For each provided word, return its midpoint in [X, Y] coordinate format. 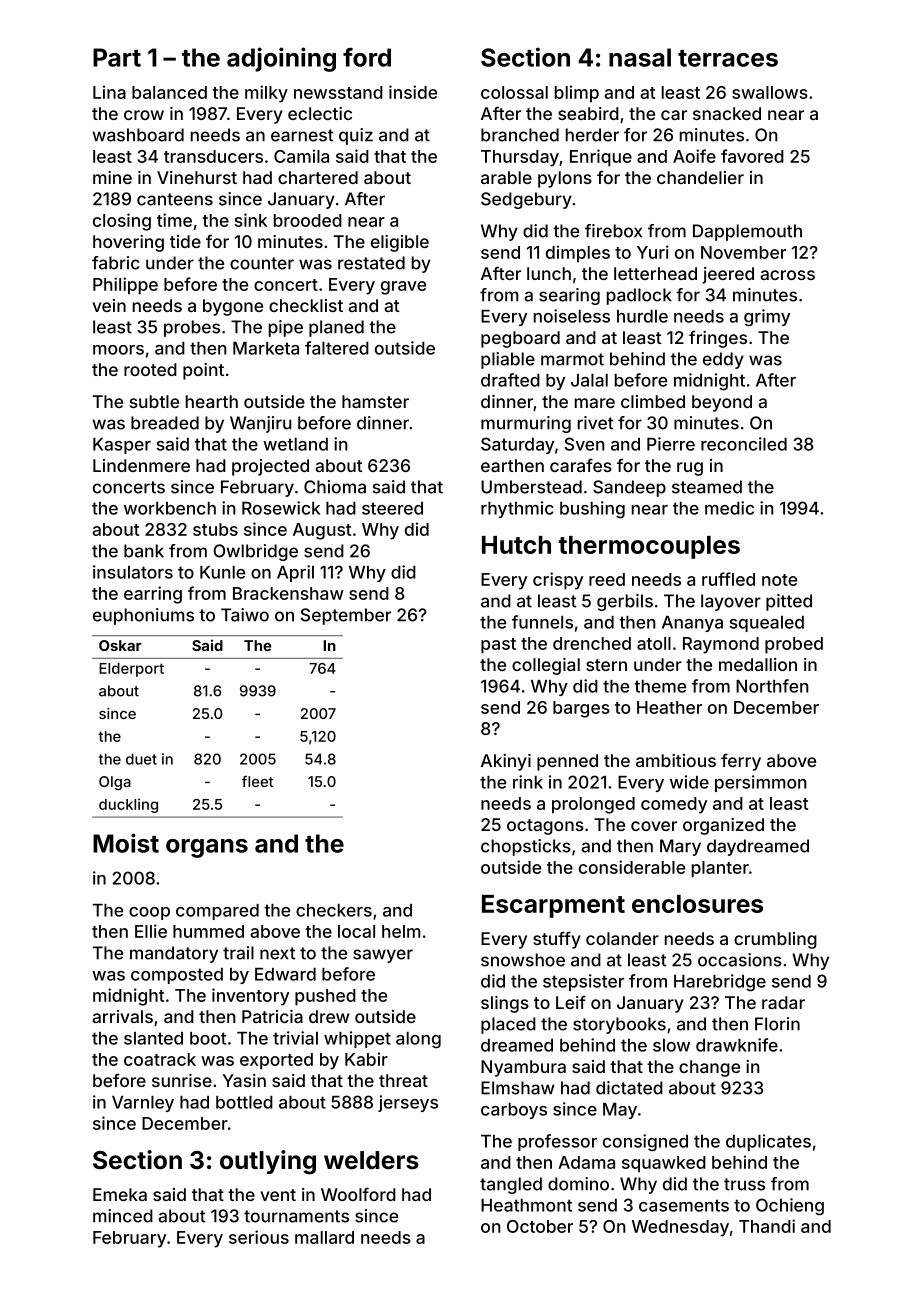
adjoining [281, 59]
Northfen [772, 686]
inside [413, 92]
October [540, 1226]
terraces [728, 58]
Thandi [767, 1226]
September [346, 616]
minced [123, 1216]
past [498, 646]
